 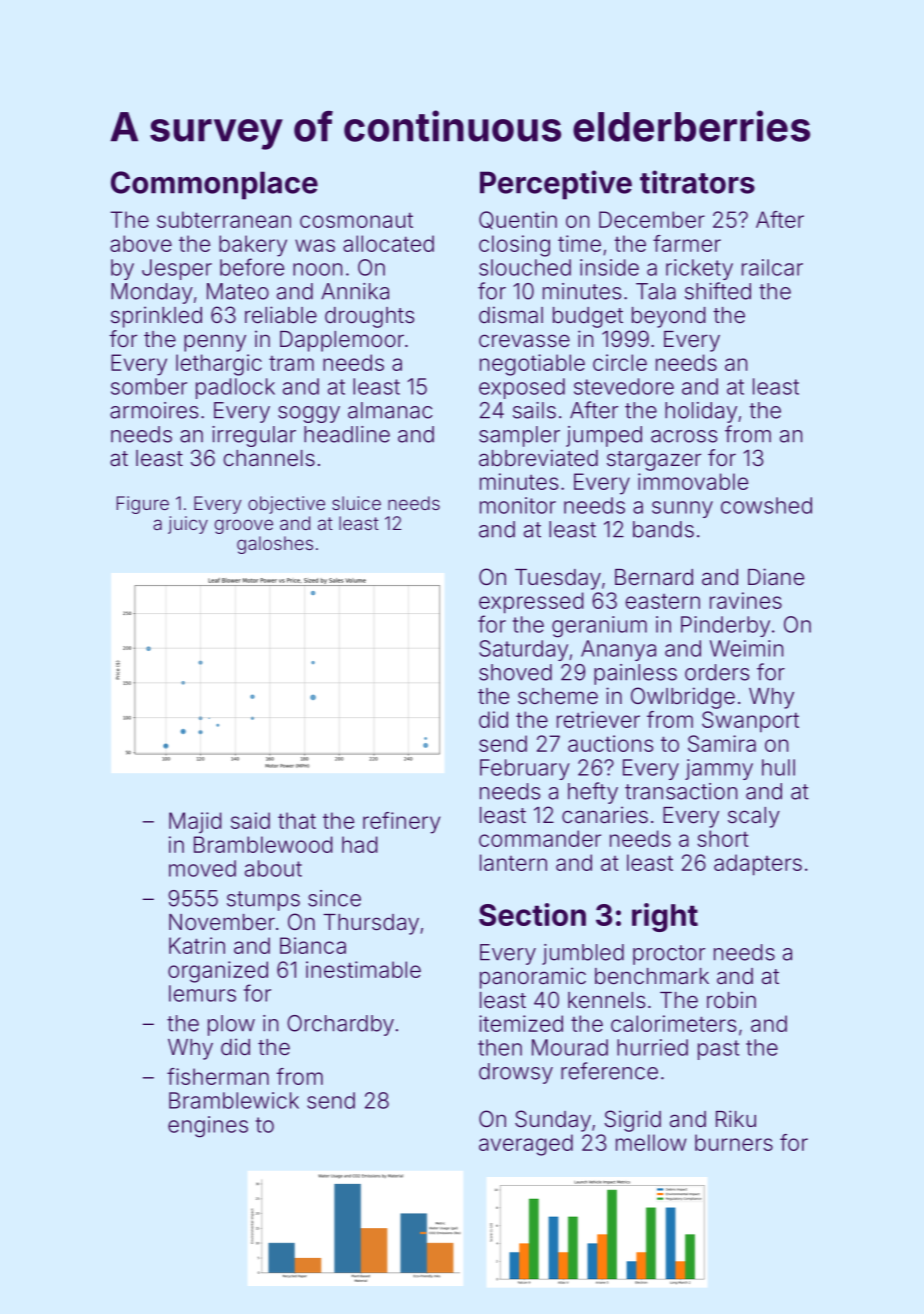 I want to click on Orchardby, so click(x=340, y=1025).
